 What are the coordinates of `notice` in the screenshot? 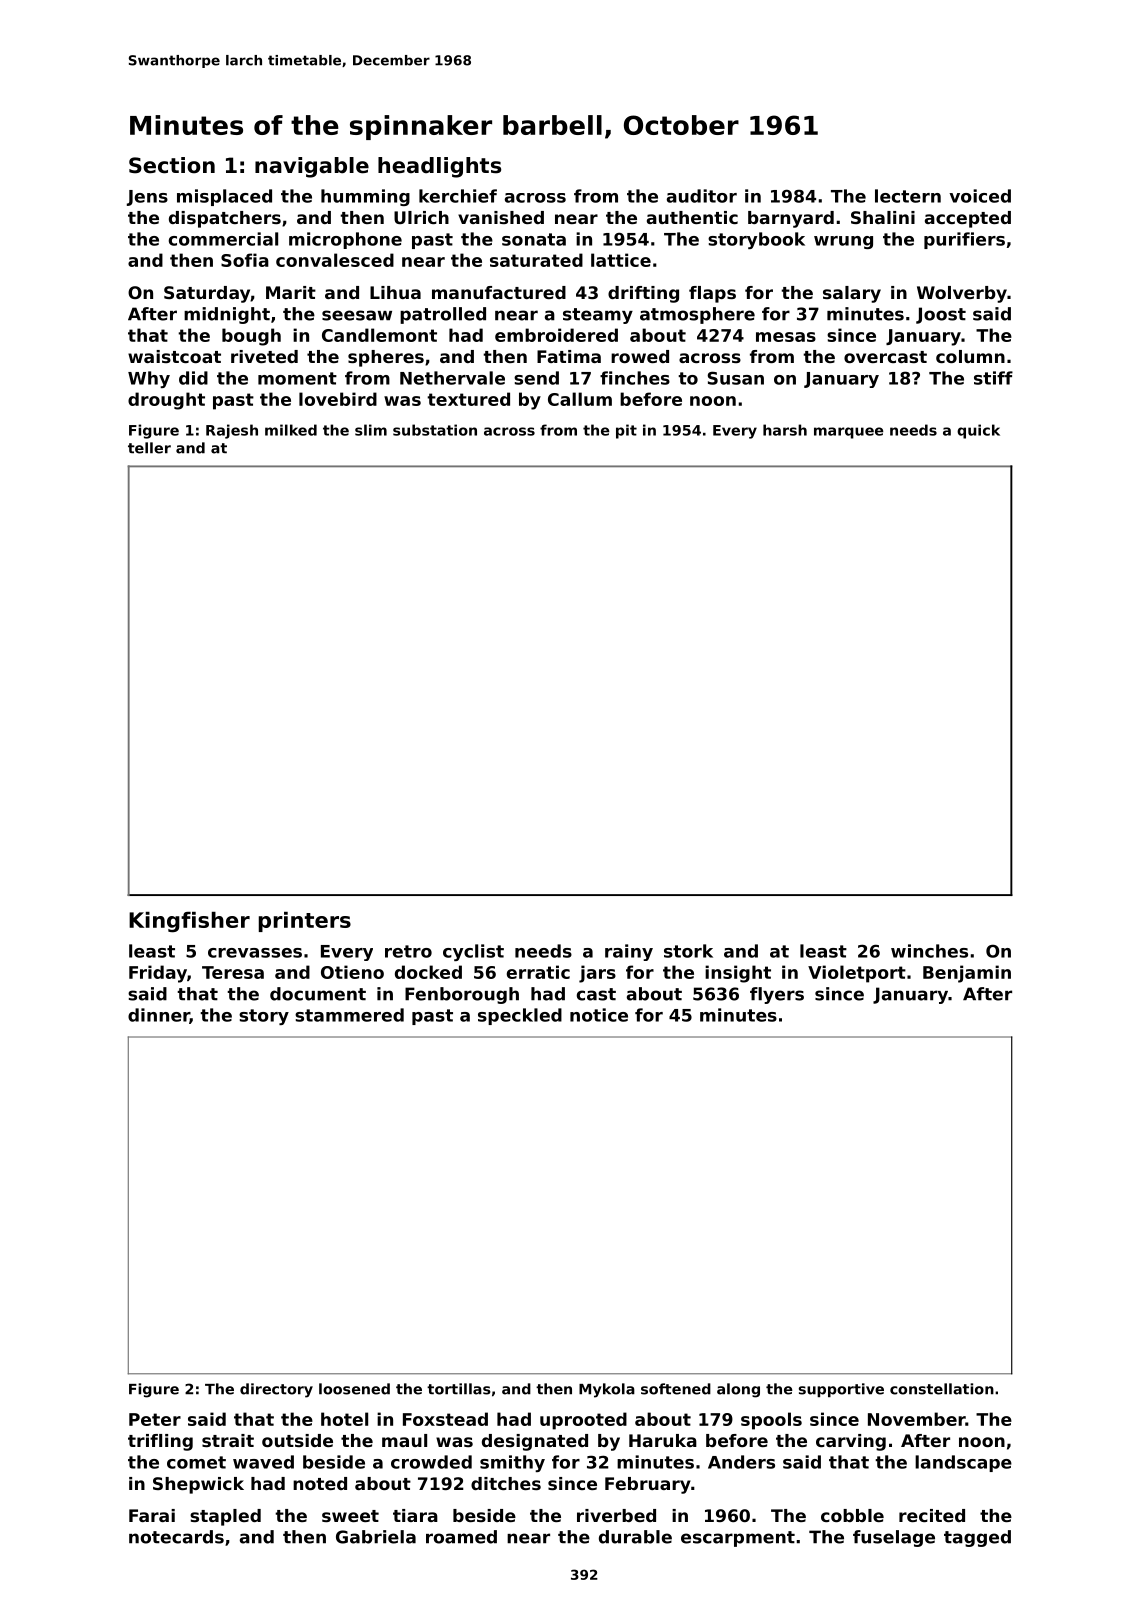 It's located at (599, 1015).
